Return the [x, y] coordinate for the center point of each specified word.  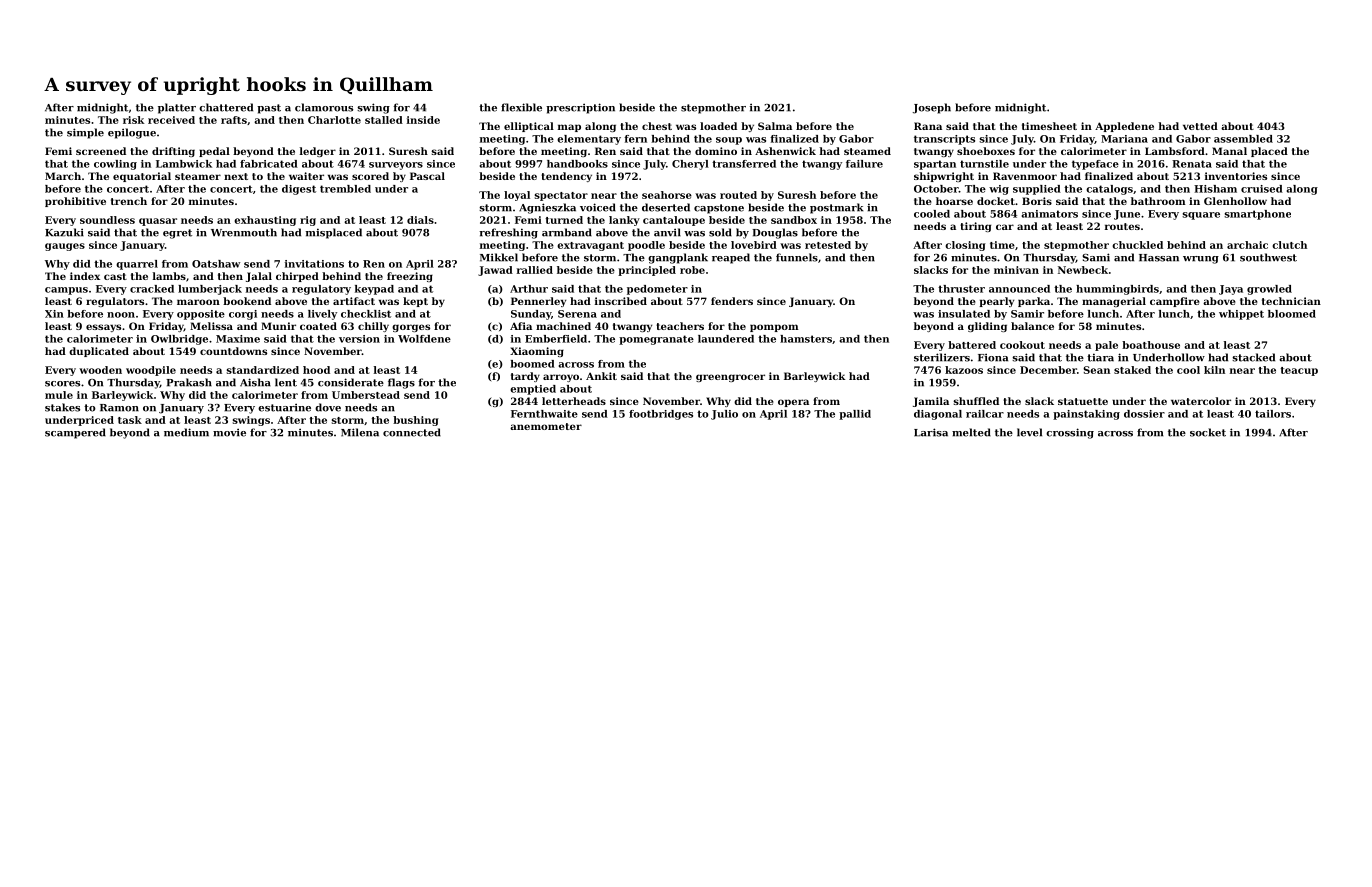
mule [59, 395]
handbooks [577, 164]
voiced [598, 207]
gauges [65, 247]
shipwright [944, 177]
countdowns [233, 351]
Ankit [601, 376]
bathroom [1158, 201]
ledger [318, 152]
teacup [1299, 371]
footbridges [661, 415]
